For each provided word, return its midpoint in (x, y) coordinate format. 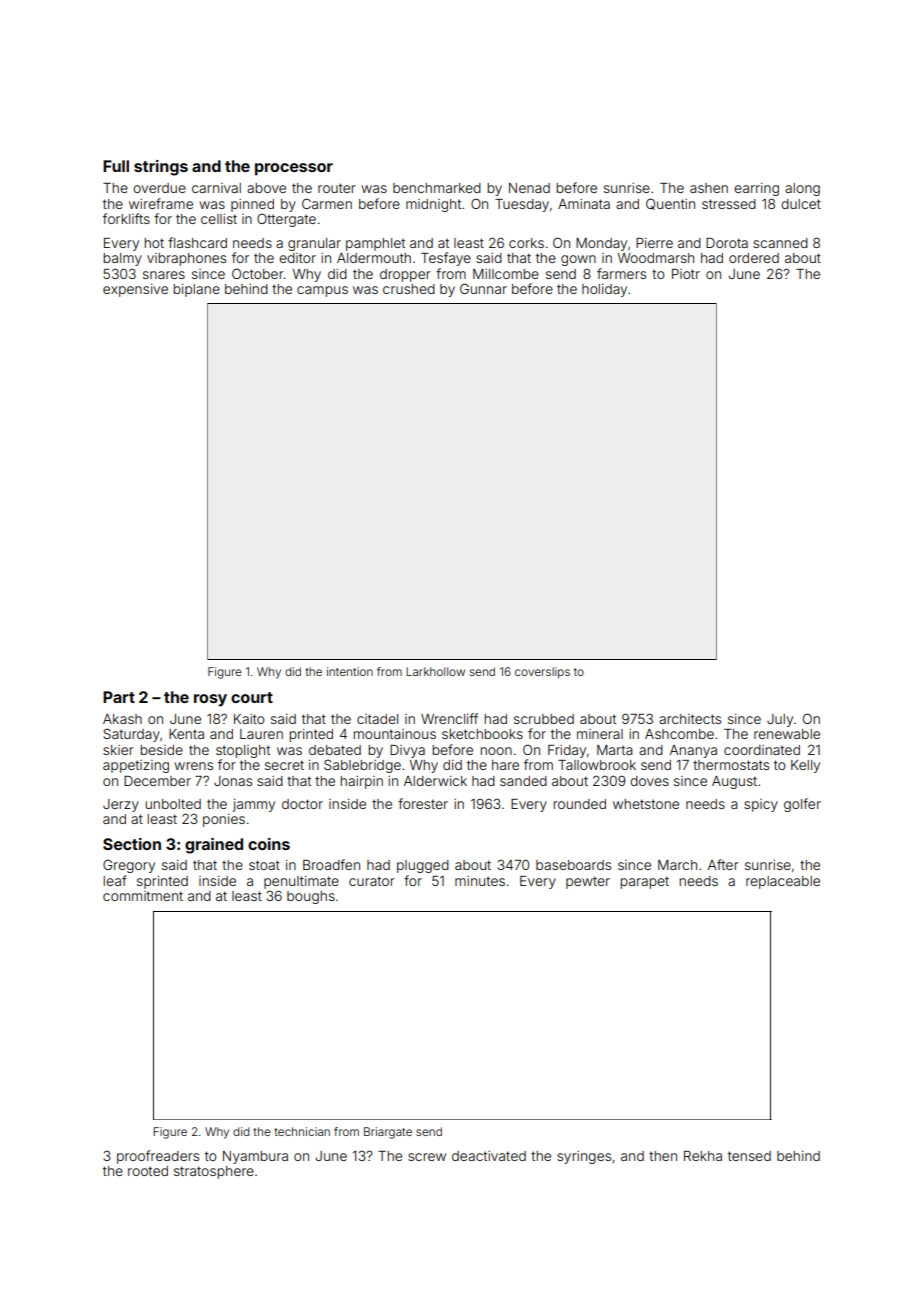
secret (284, 765)
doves (649, 781)
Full (116, 166)
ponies (224, 820)
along (802, 189)
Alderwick (435, 781)
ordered (754, 258)
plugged (423, 866)
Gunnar (483, 288)
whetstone (646, 804)
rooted (148, 1171)
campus (322, 291)
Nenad (529, 188)
